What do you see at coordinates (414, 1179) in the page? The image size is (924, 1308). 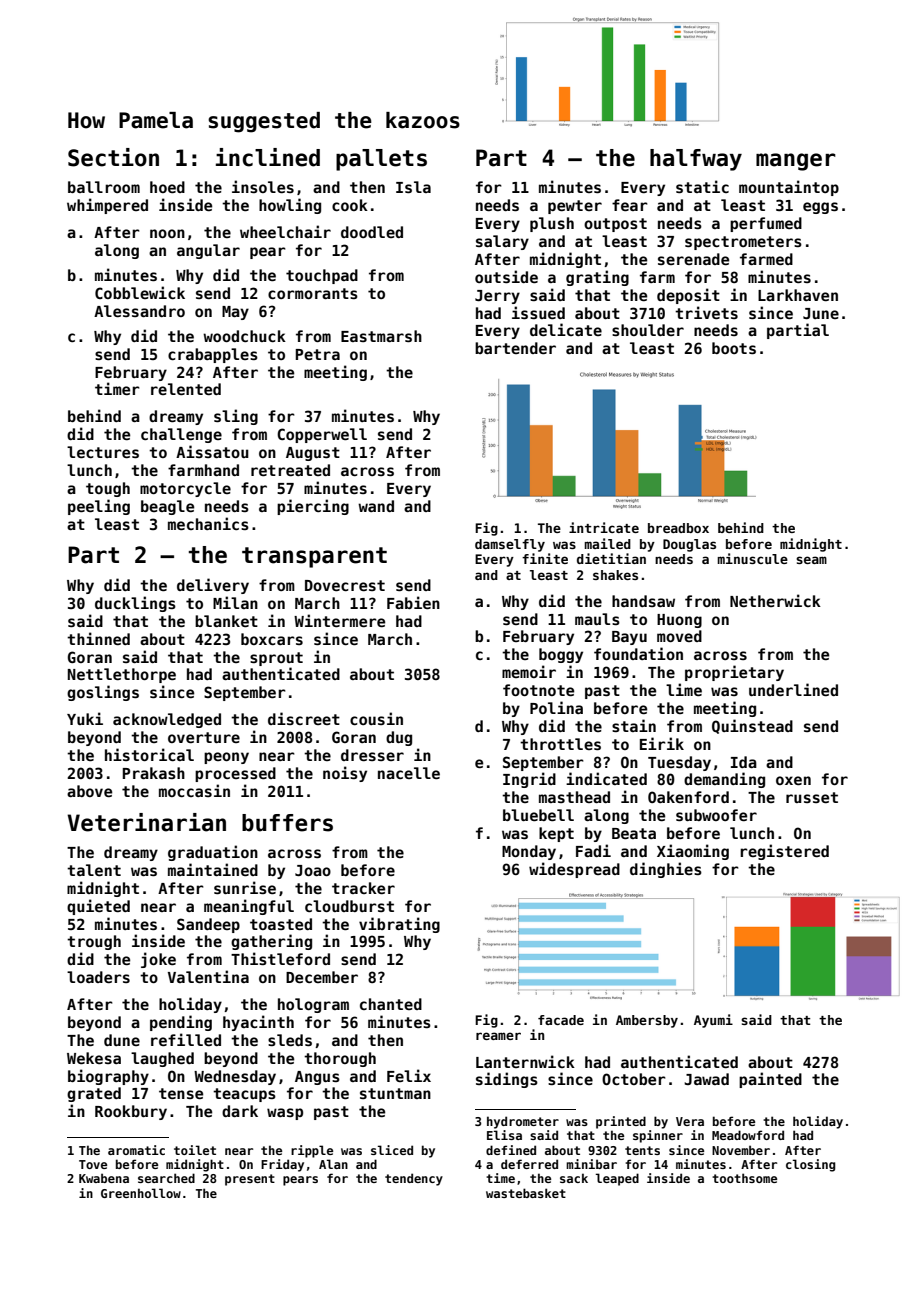 I see `tendency` at bounding box center [414, 1179].
